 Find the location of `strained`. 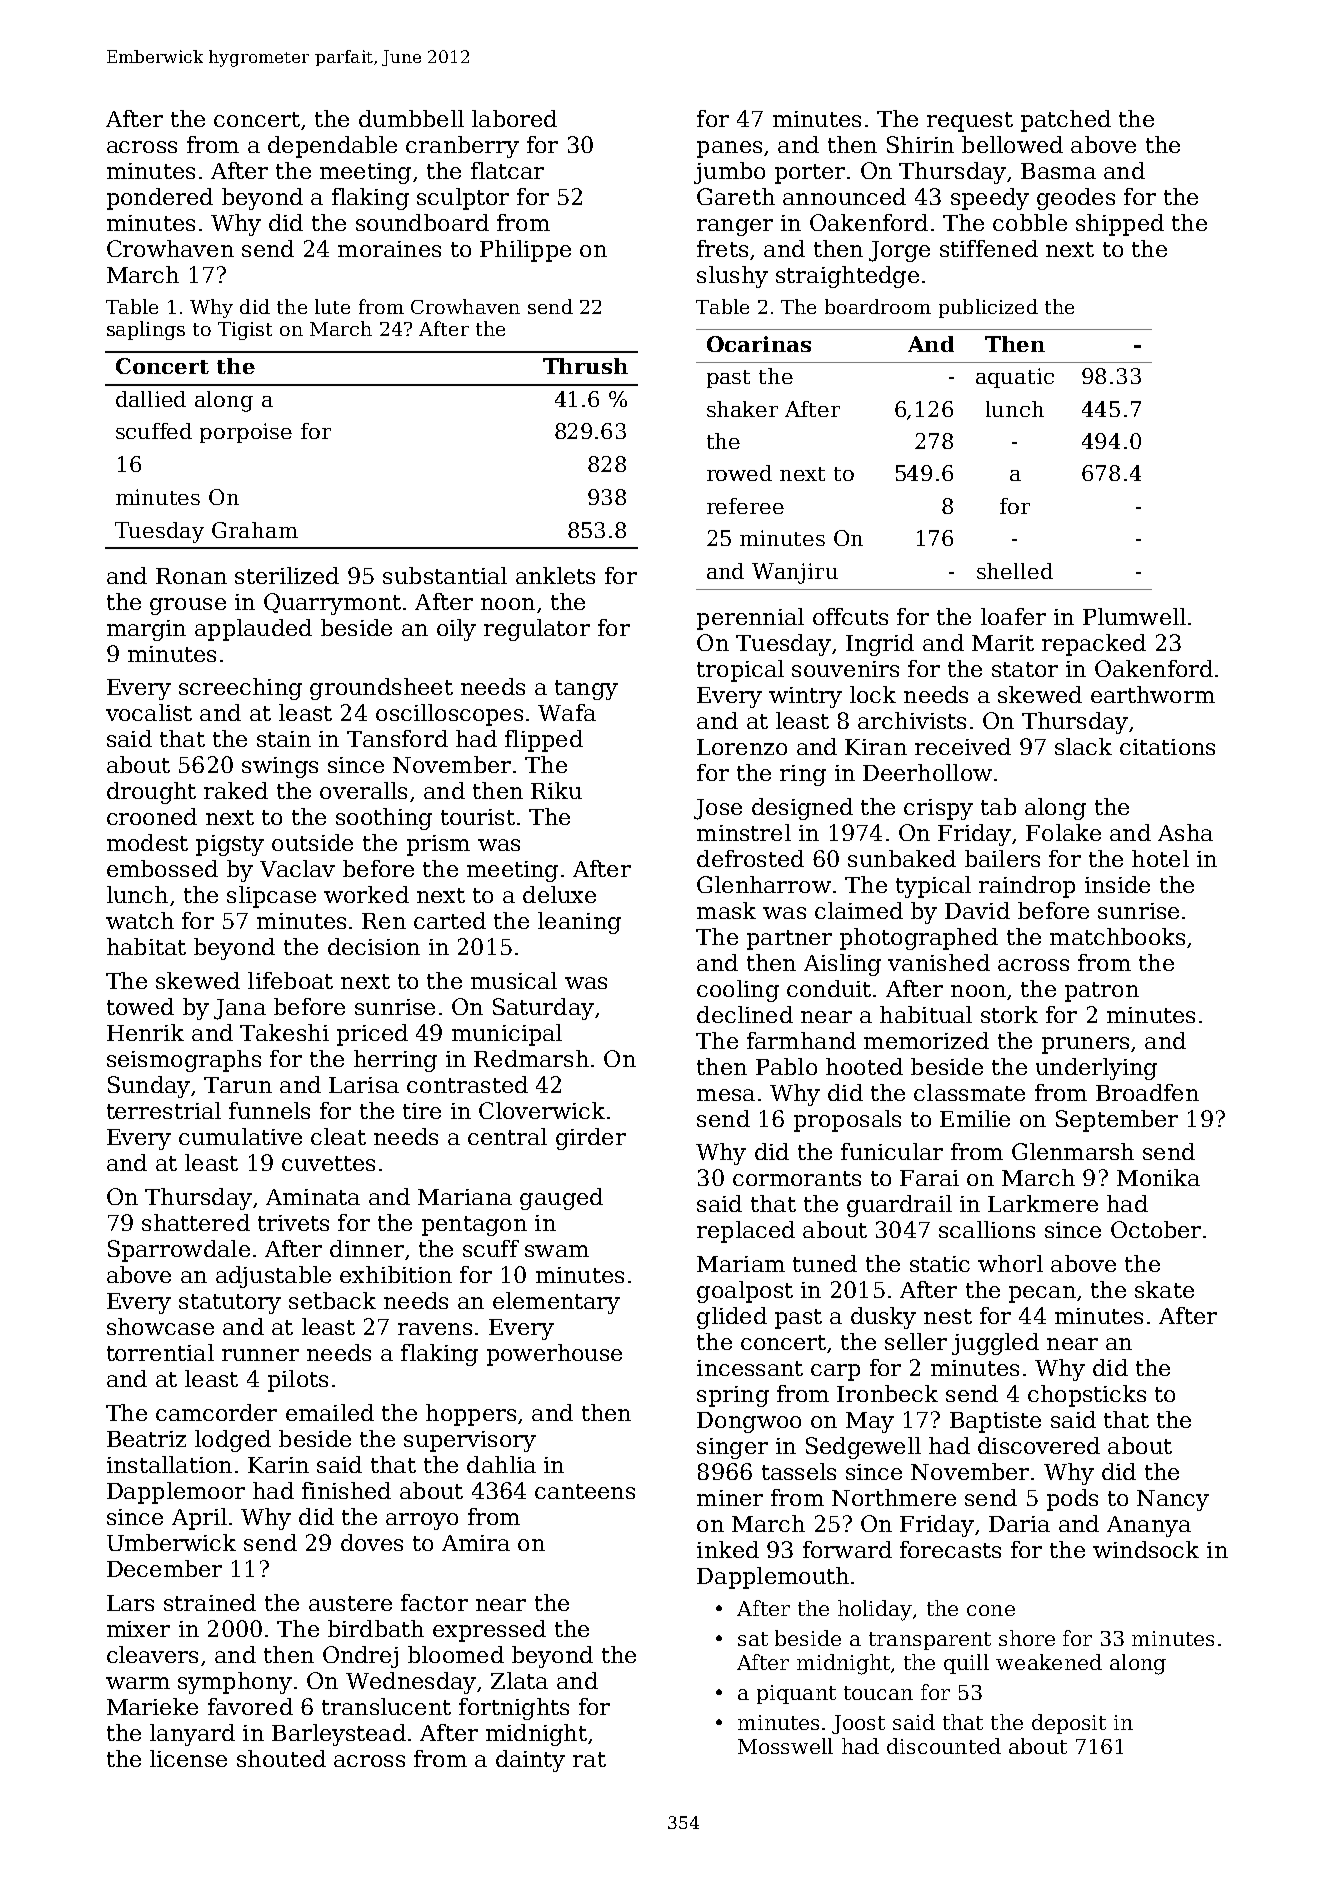

strained is located at coordinates (210, 1602).
